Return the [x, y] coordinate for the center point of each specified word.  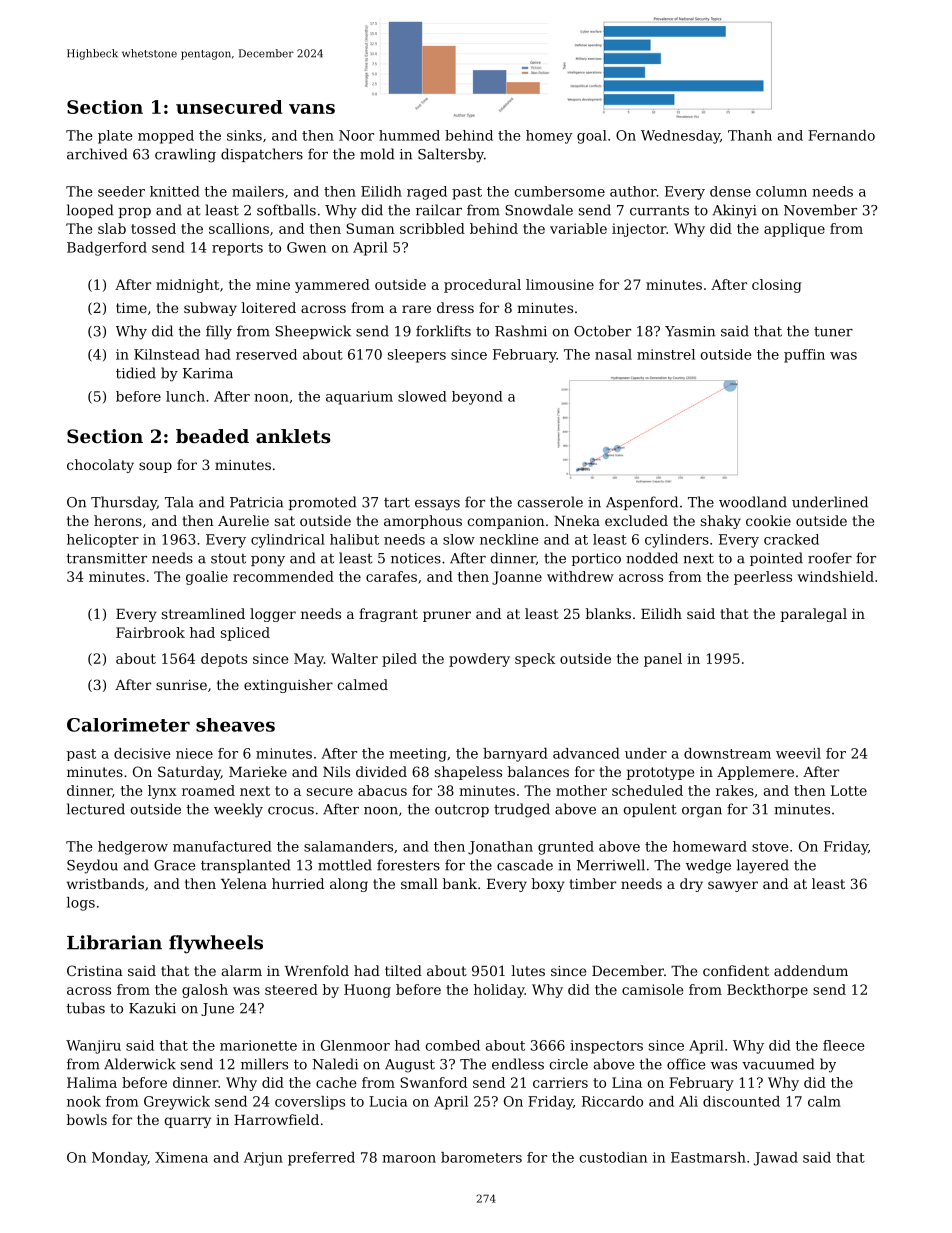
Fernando [841, 135]
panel [663, 660]
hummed [409, 135]
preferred [321, 1159]
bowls [87, 1119]
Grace [174, 865]
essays [437, 505]
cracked [791, 539]
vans [312, 109]
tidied [136, 373]
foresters [408, 865]
